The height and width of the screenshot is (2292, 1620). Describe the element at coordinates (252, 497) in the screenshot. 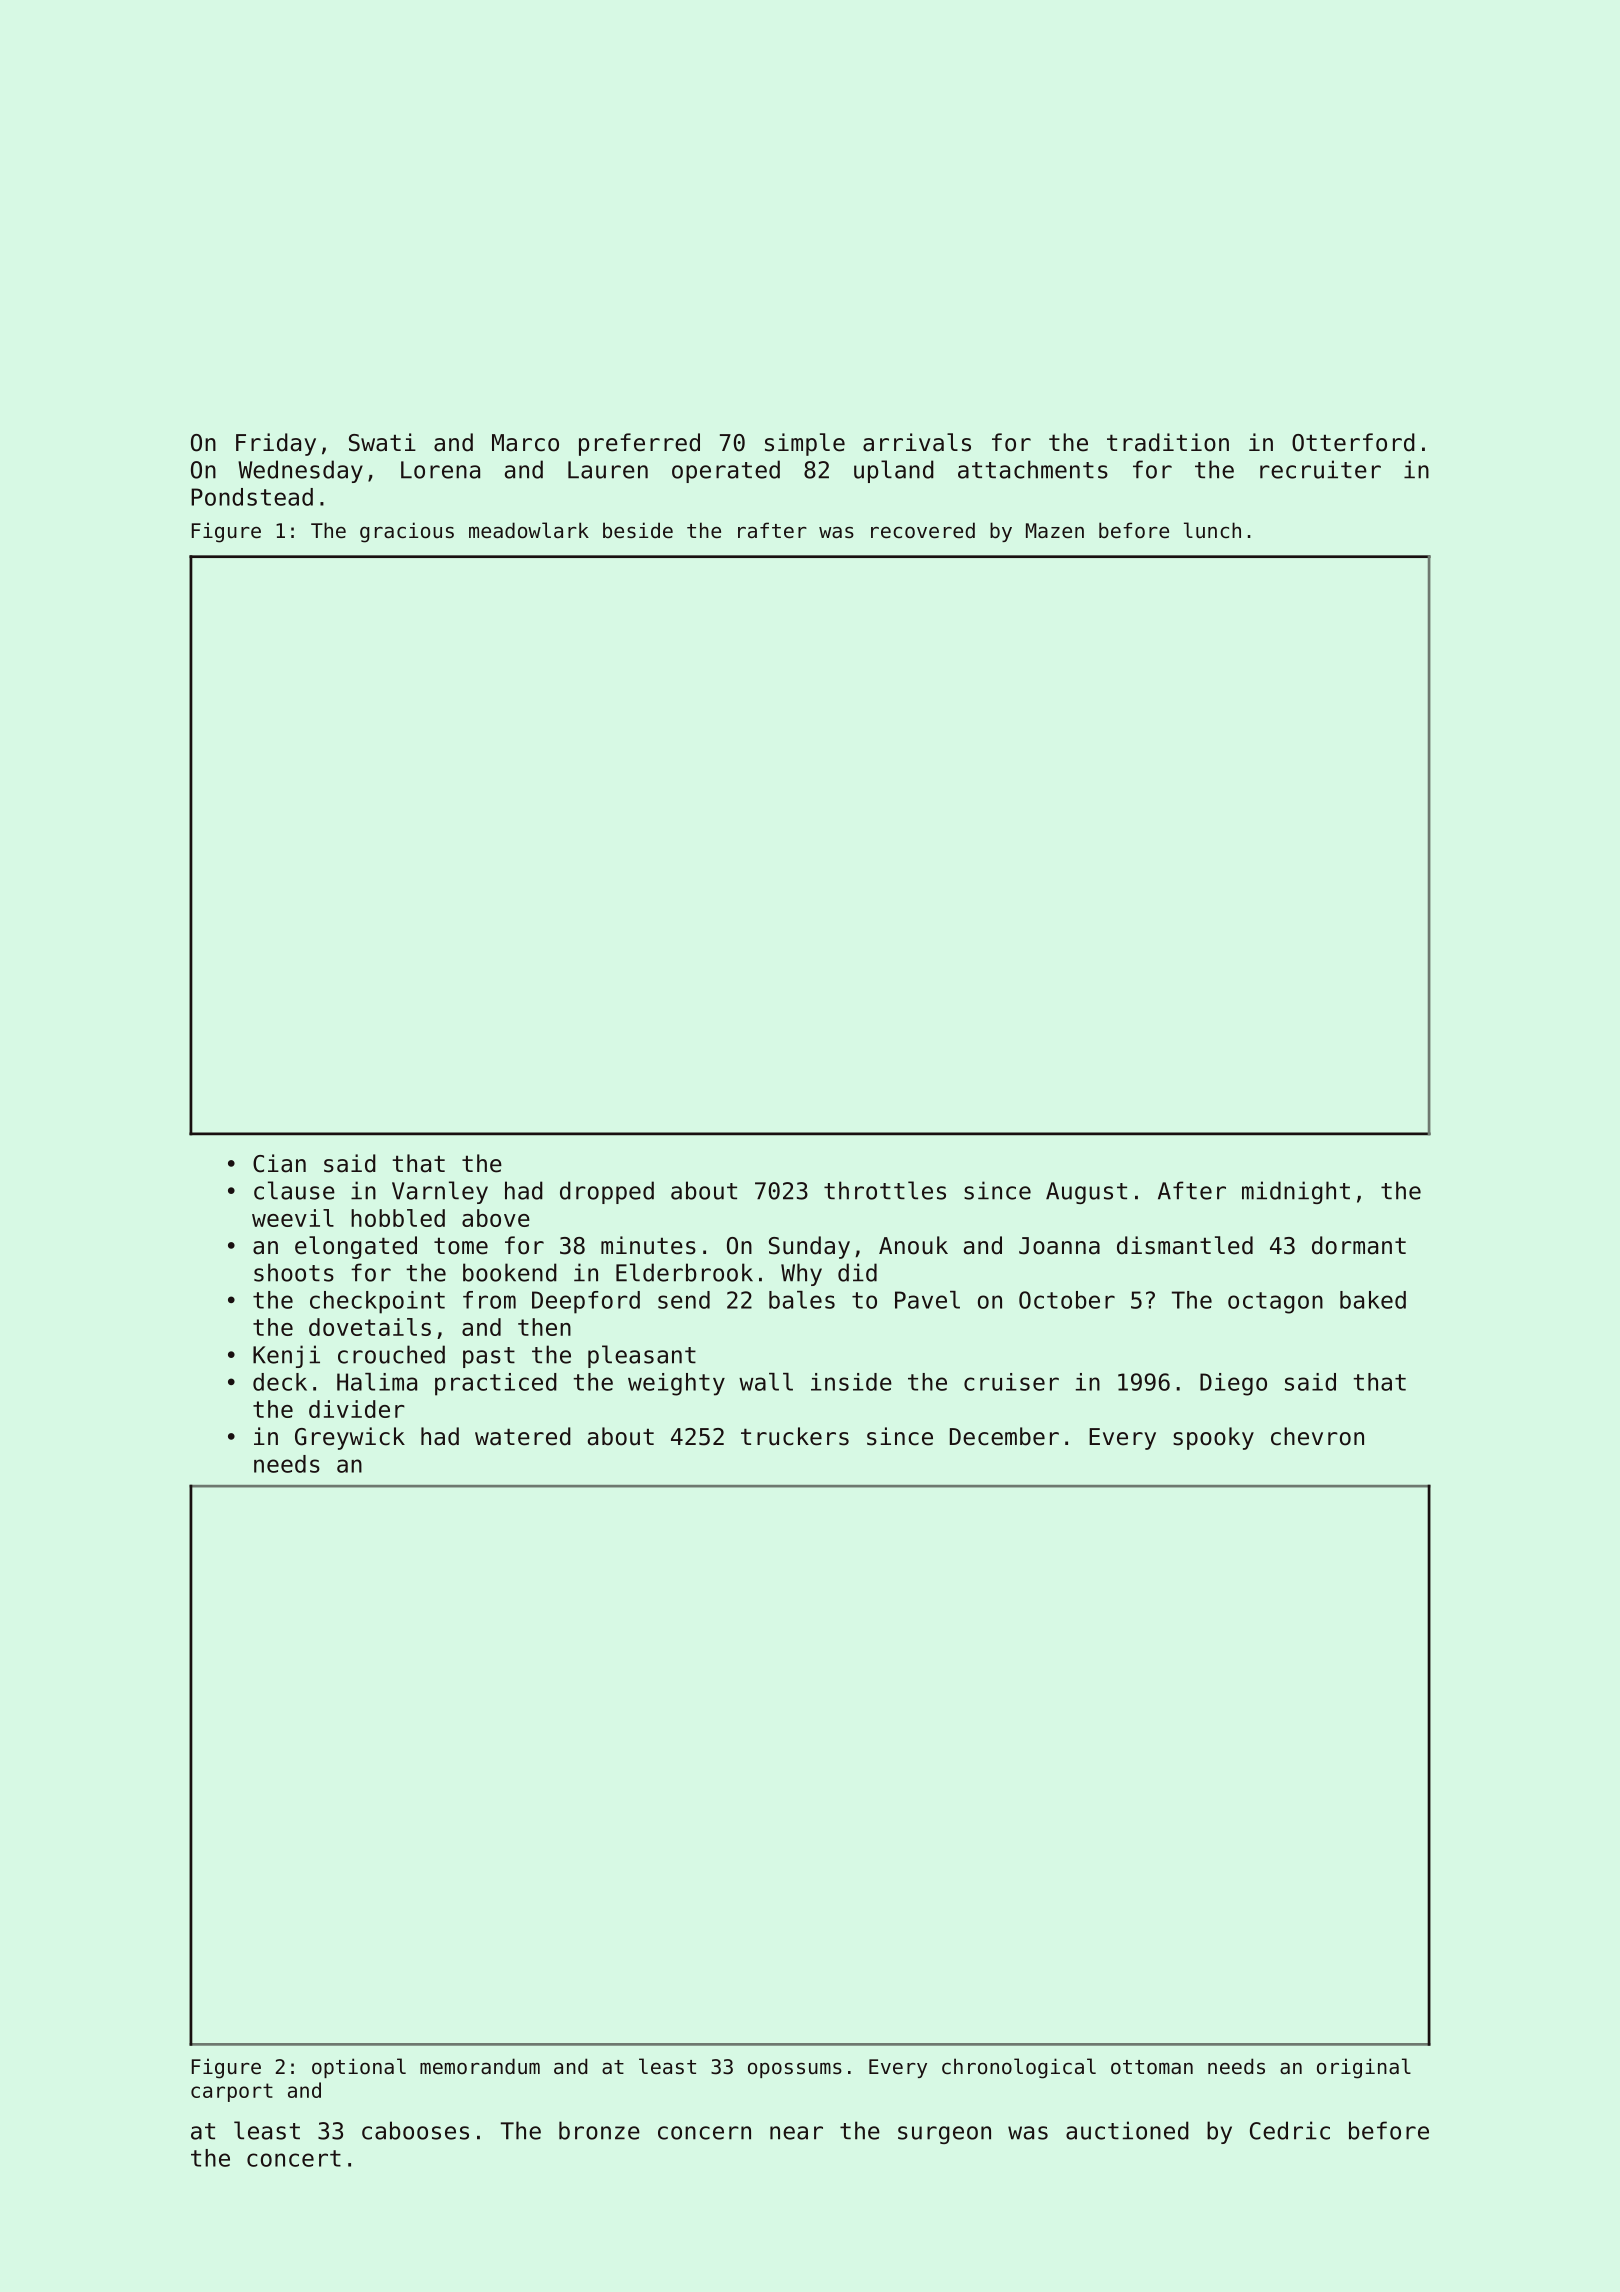

I see `Pondstead` at that location.
